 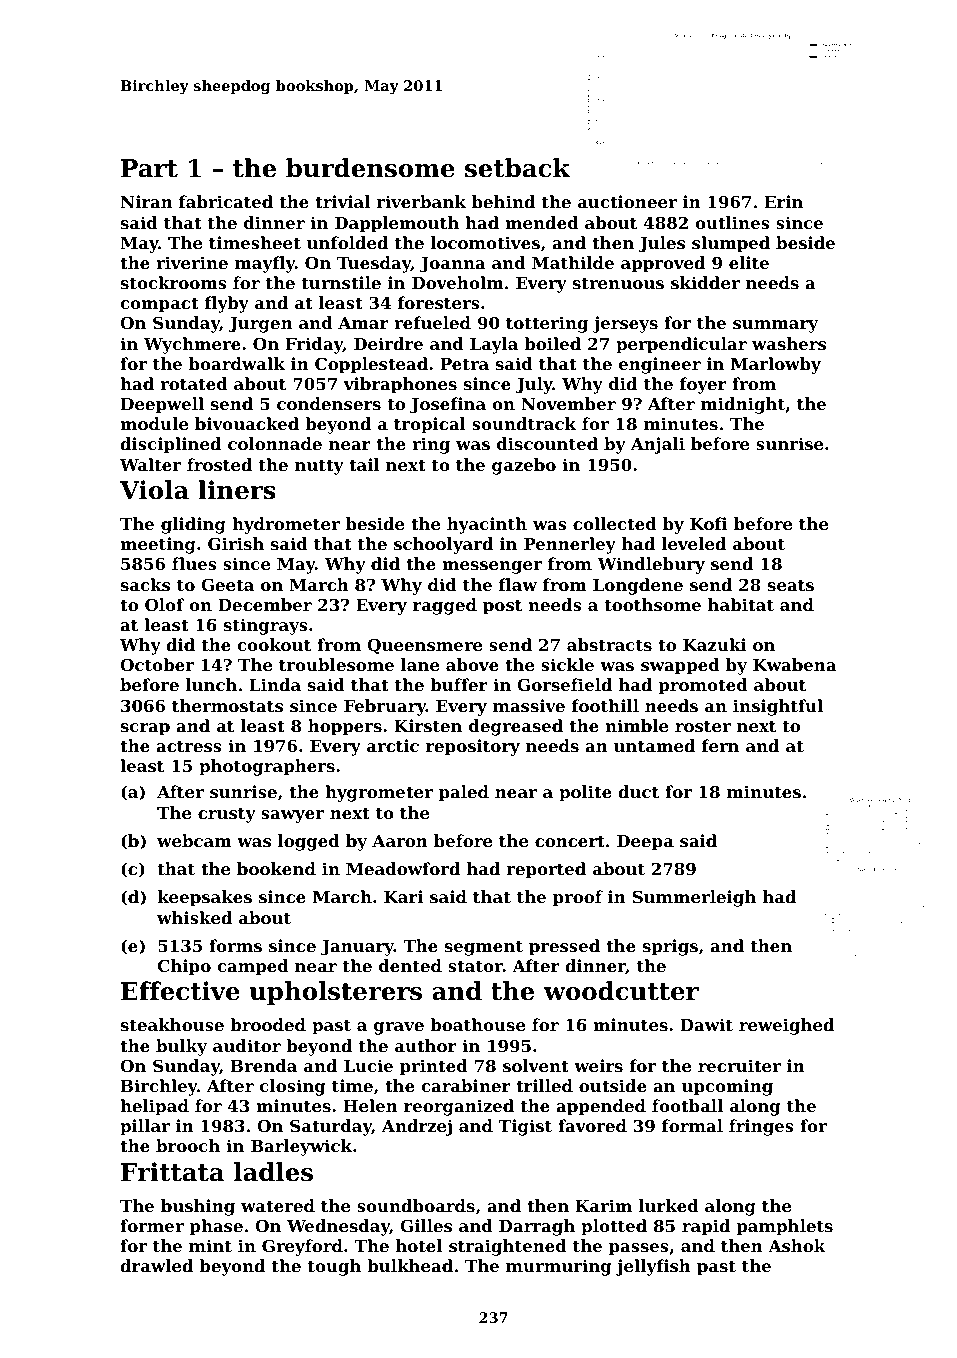 I want to click on Kofi, so click(x=709, y=523).
